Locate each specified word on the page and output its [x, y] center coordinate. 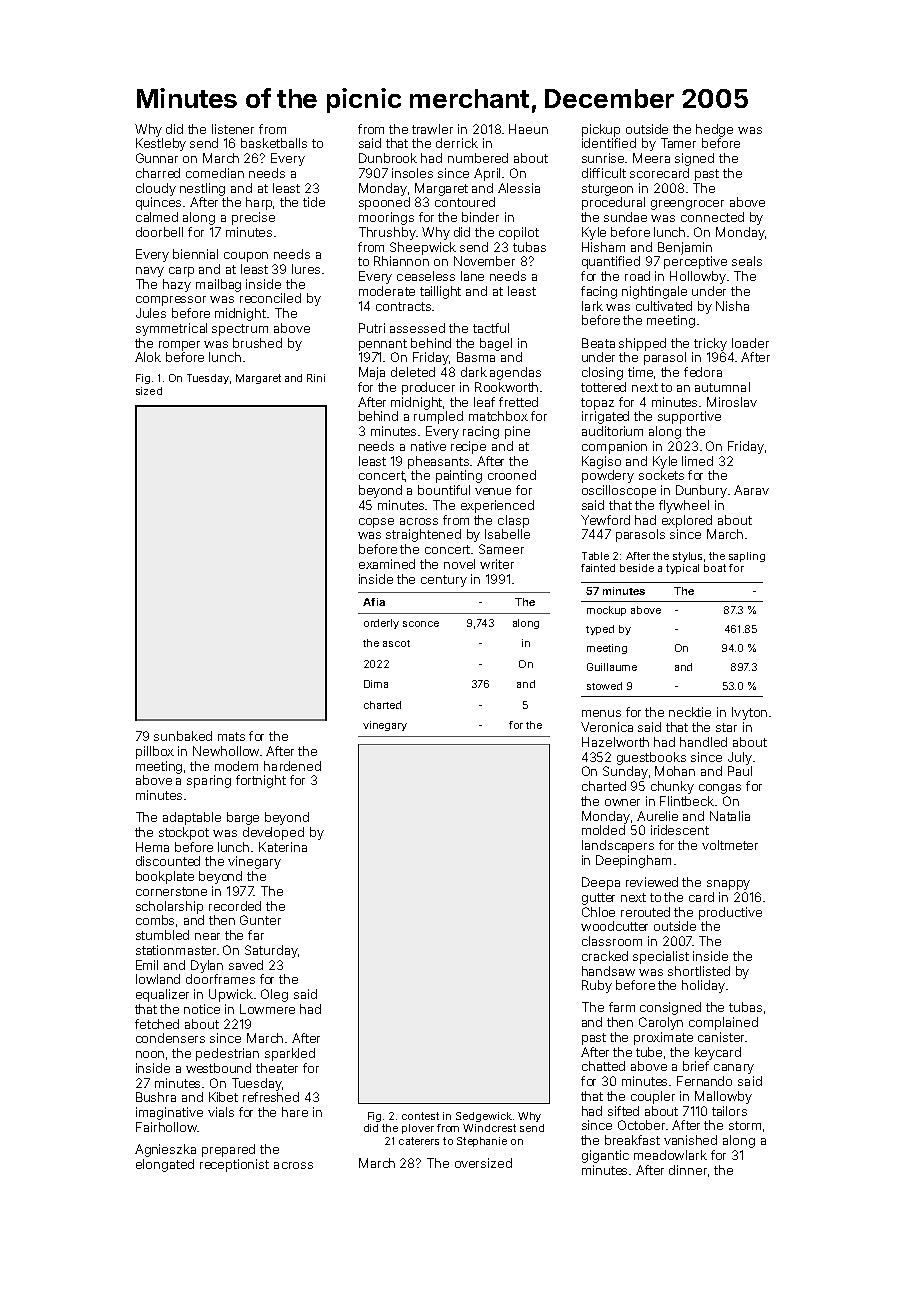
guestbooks [651, 758]
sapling [747, 557]
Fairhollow [166, 1127]
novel [459, 564]
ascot [396, 643]
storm [745, 1125]
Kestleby [161, 144]
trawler [432, 129]
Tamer [678, 143]
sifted [623, 1111]
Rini [316, 378]
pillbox [155, 752]
